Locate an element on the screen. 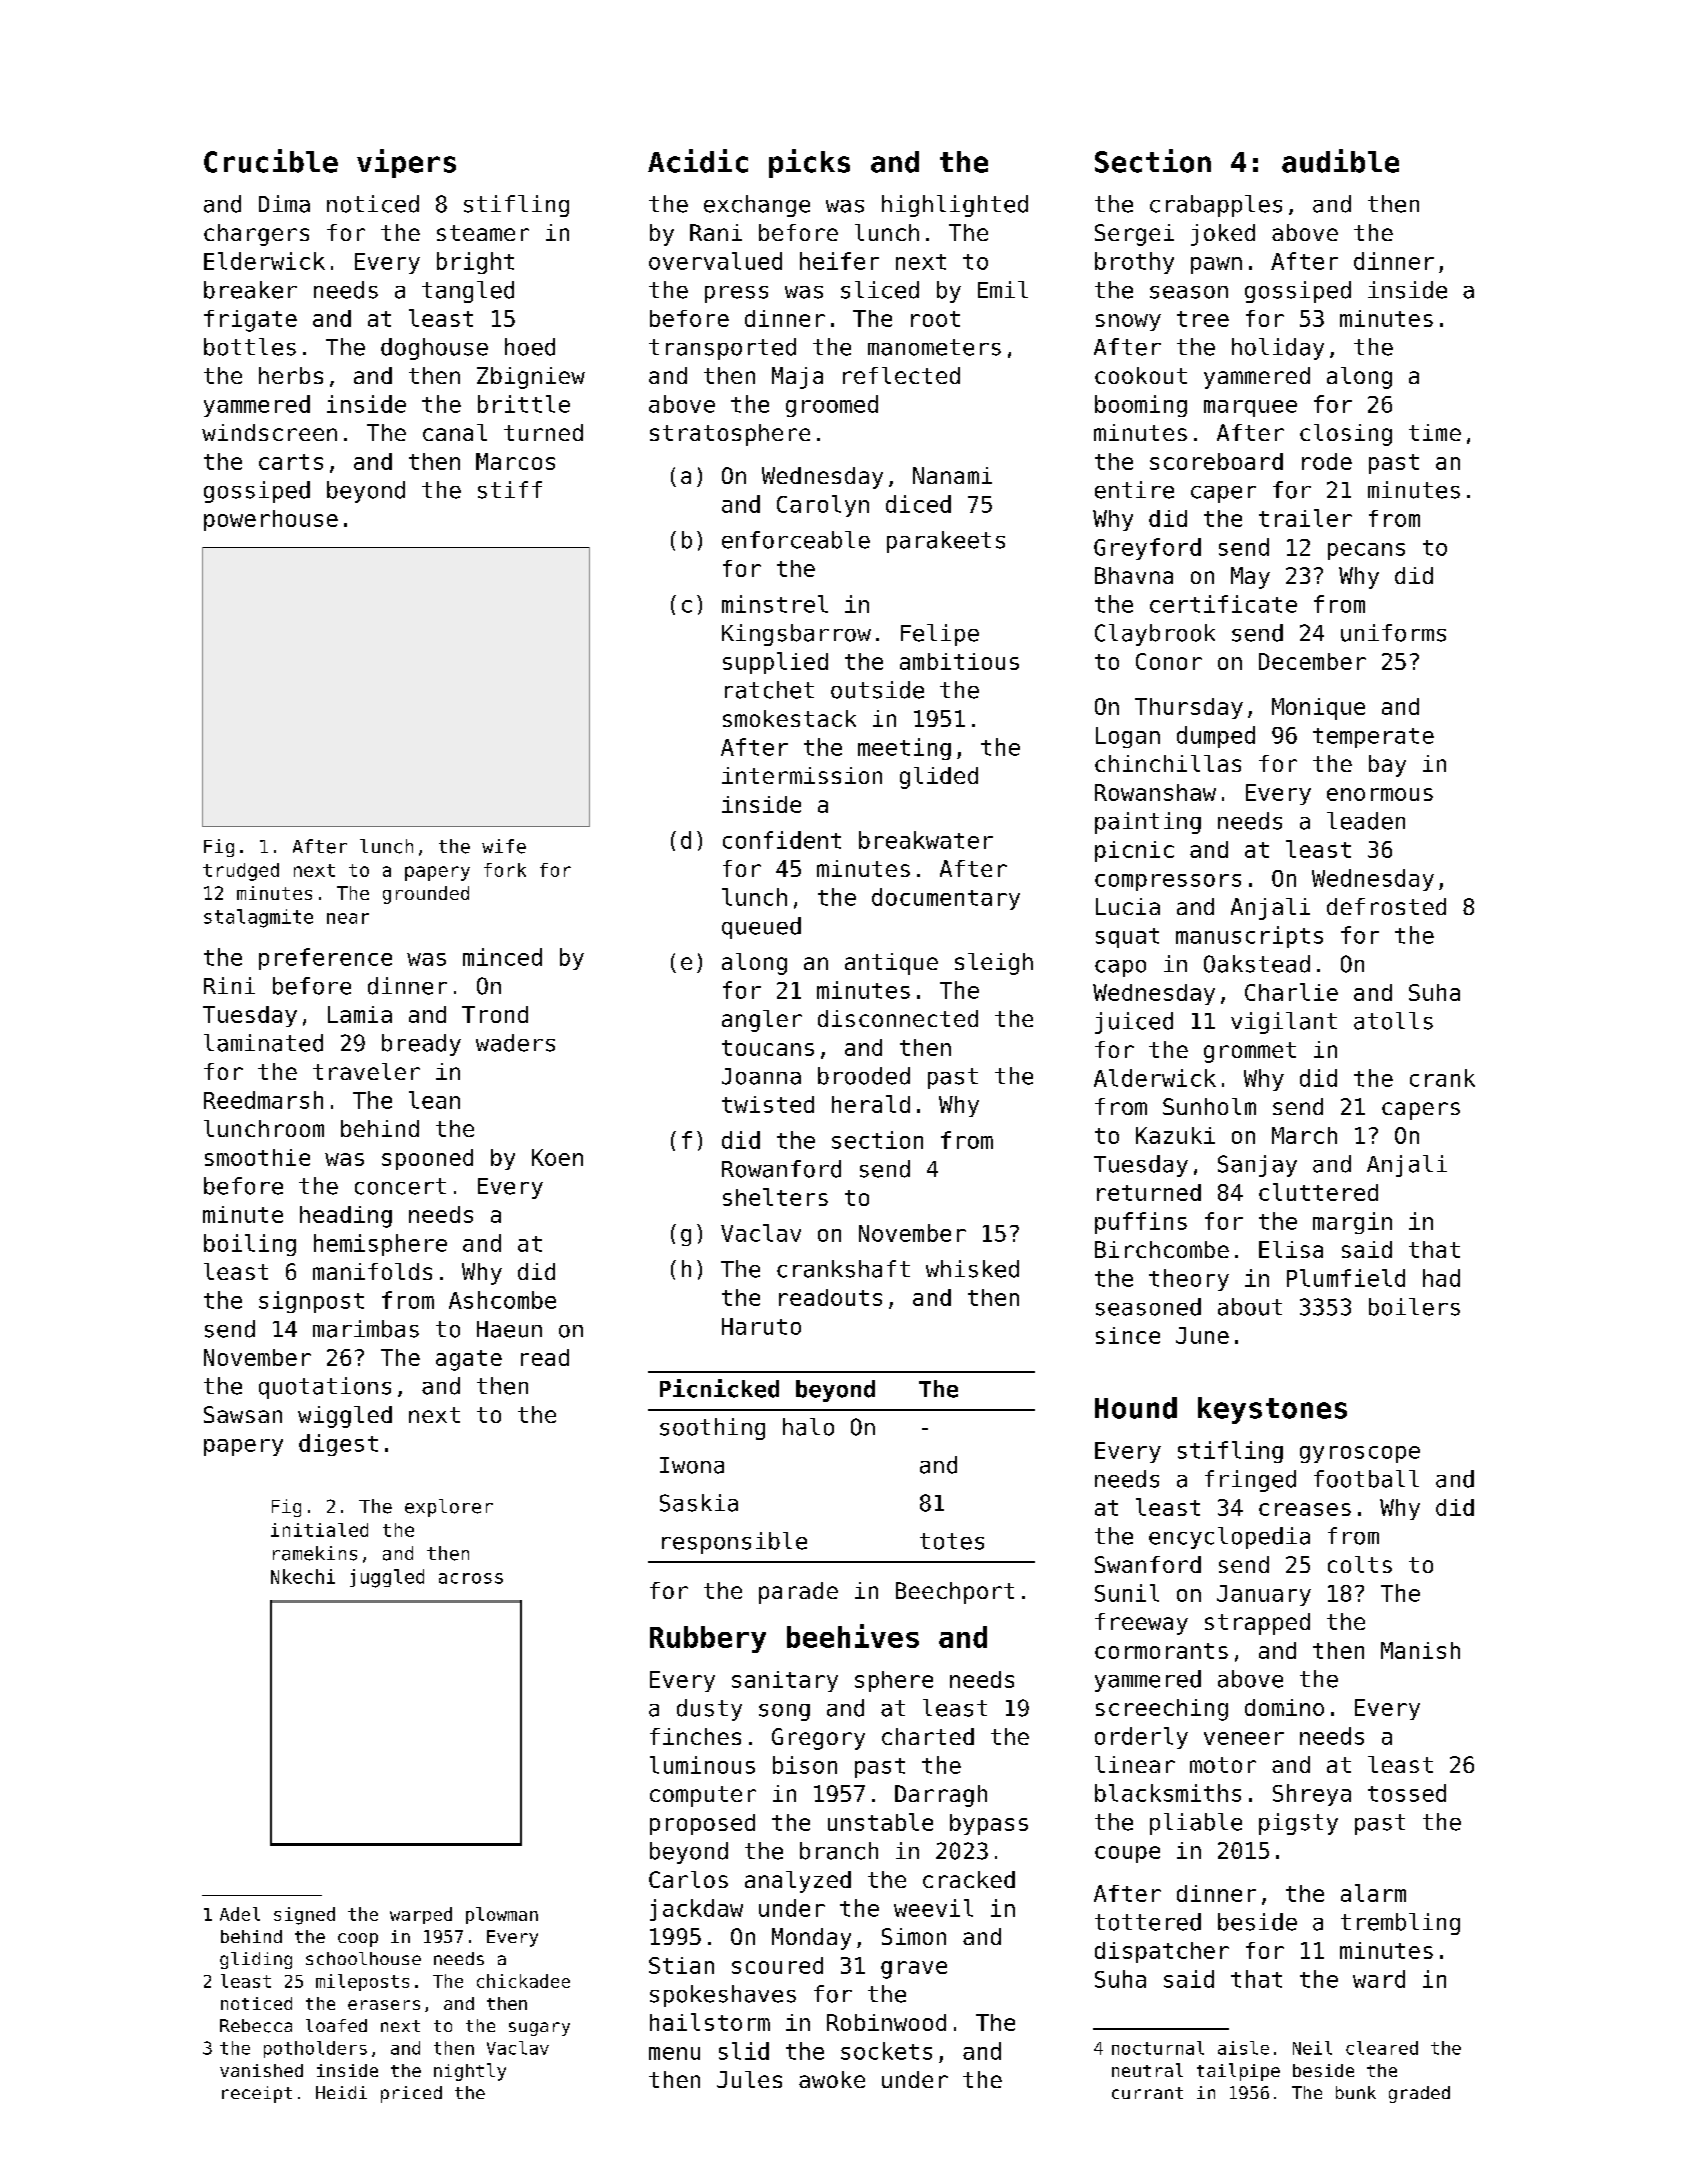 The image size is (1683, 2178). finches is located at coordinates (695, 1736).
